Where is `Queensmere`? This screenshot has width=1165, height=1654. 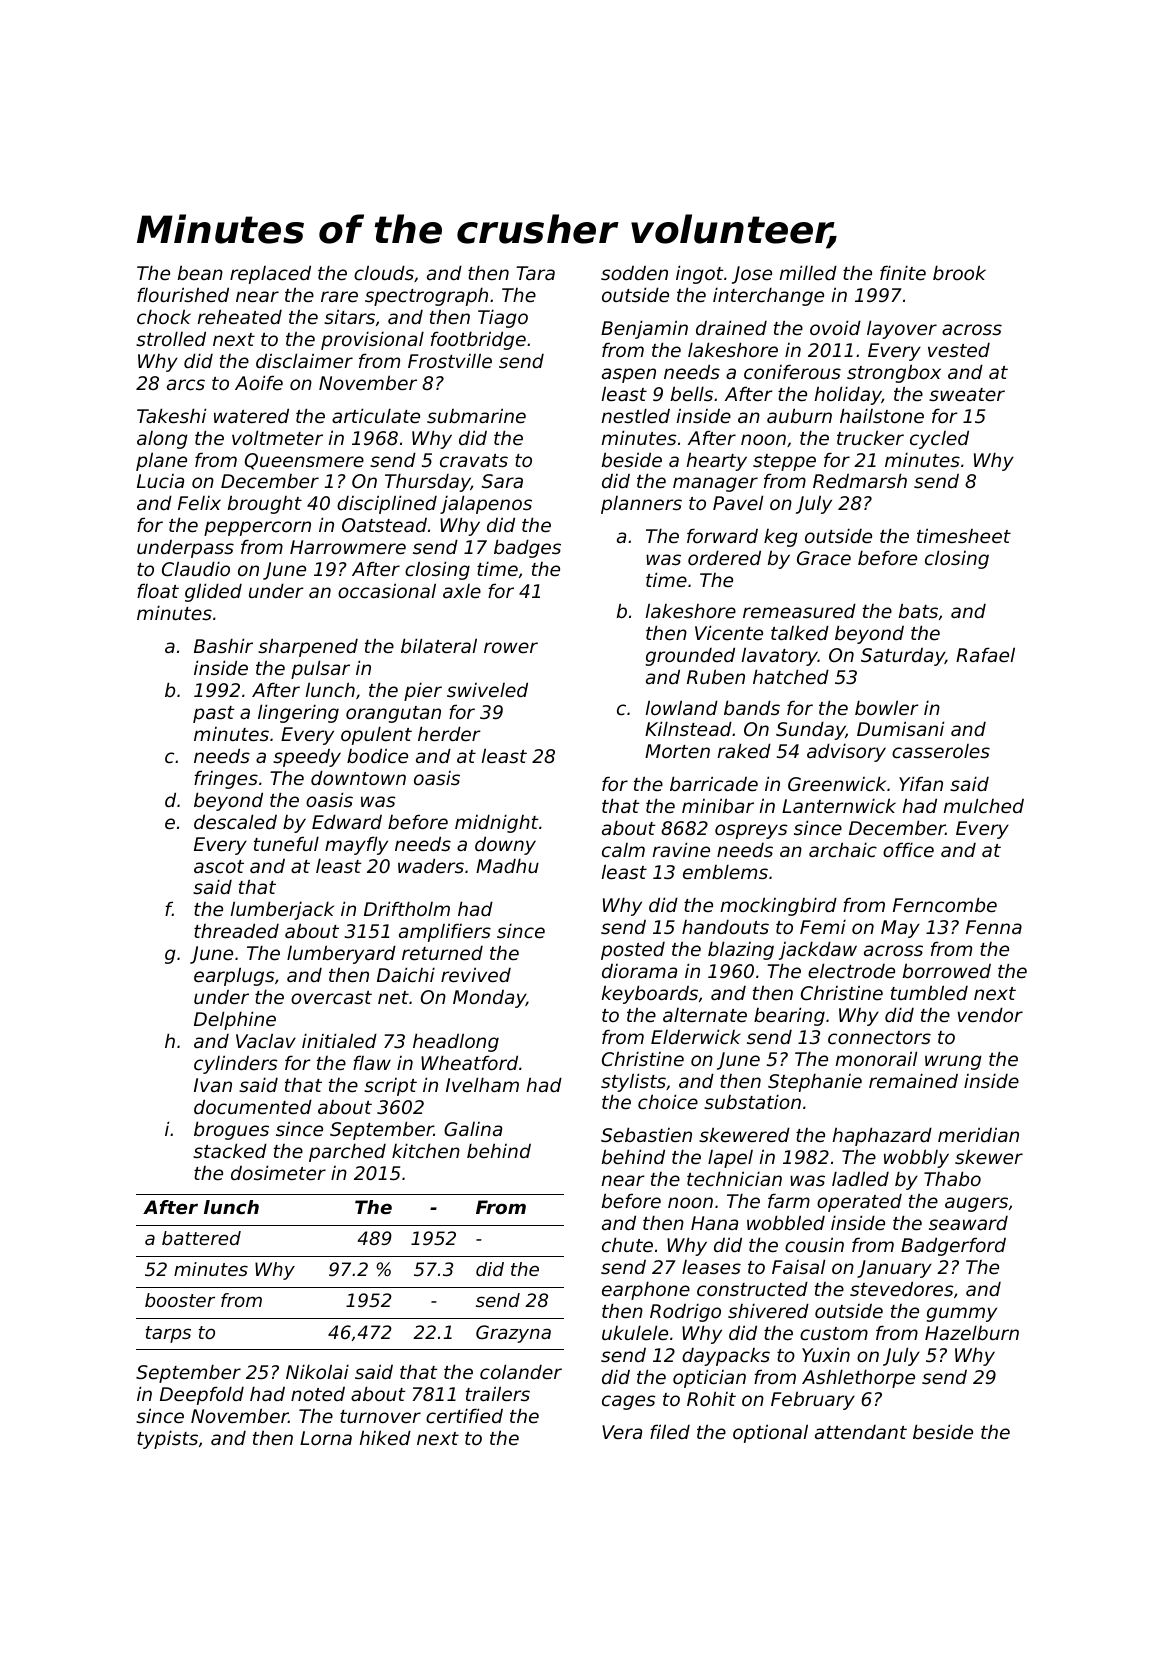
Queensmere is located at coordinates (304, 461).
